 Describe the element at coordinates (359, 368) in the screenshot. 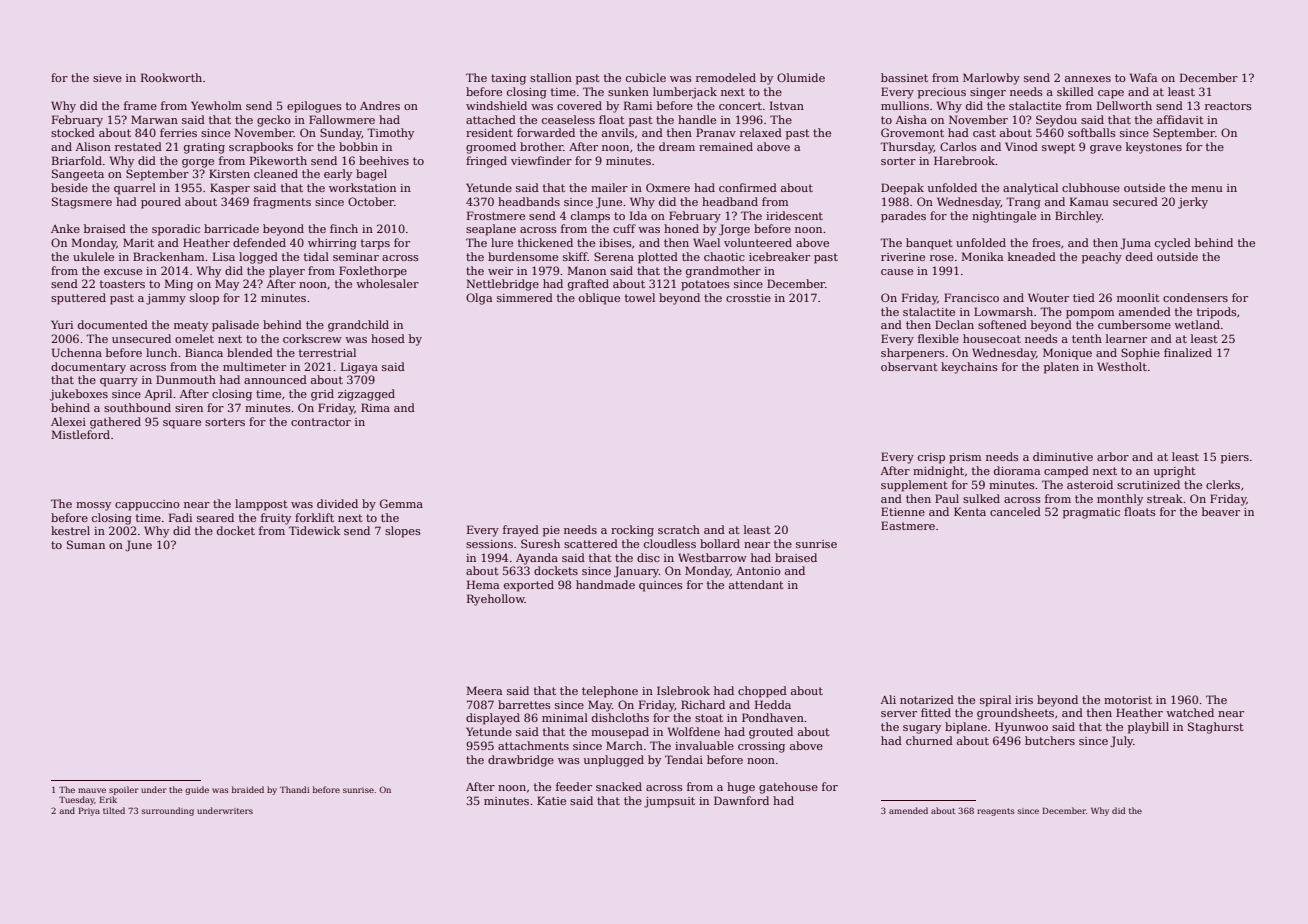

I see `Ligaya` at that location.
